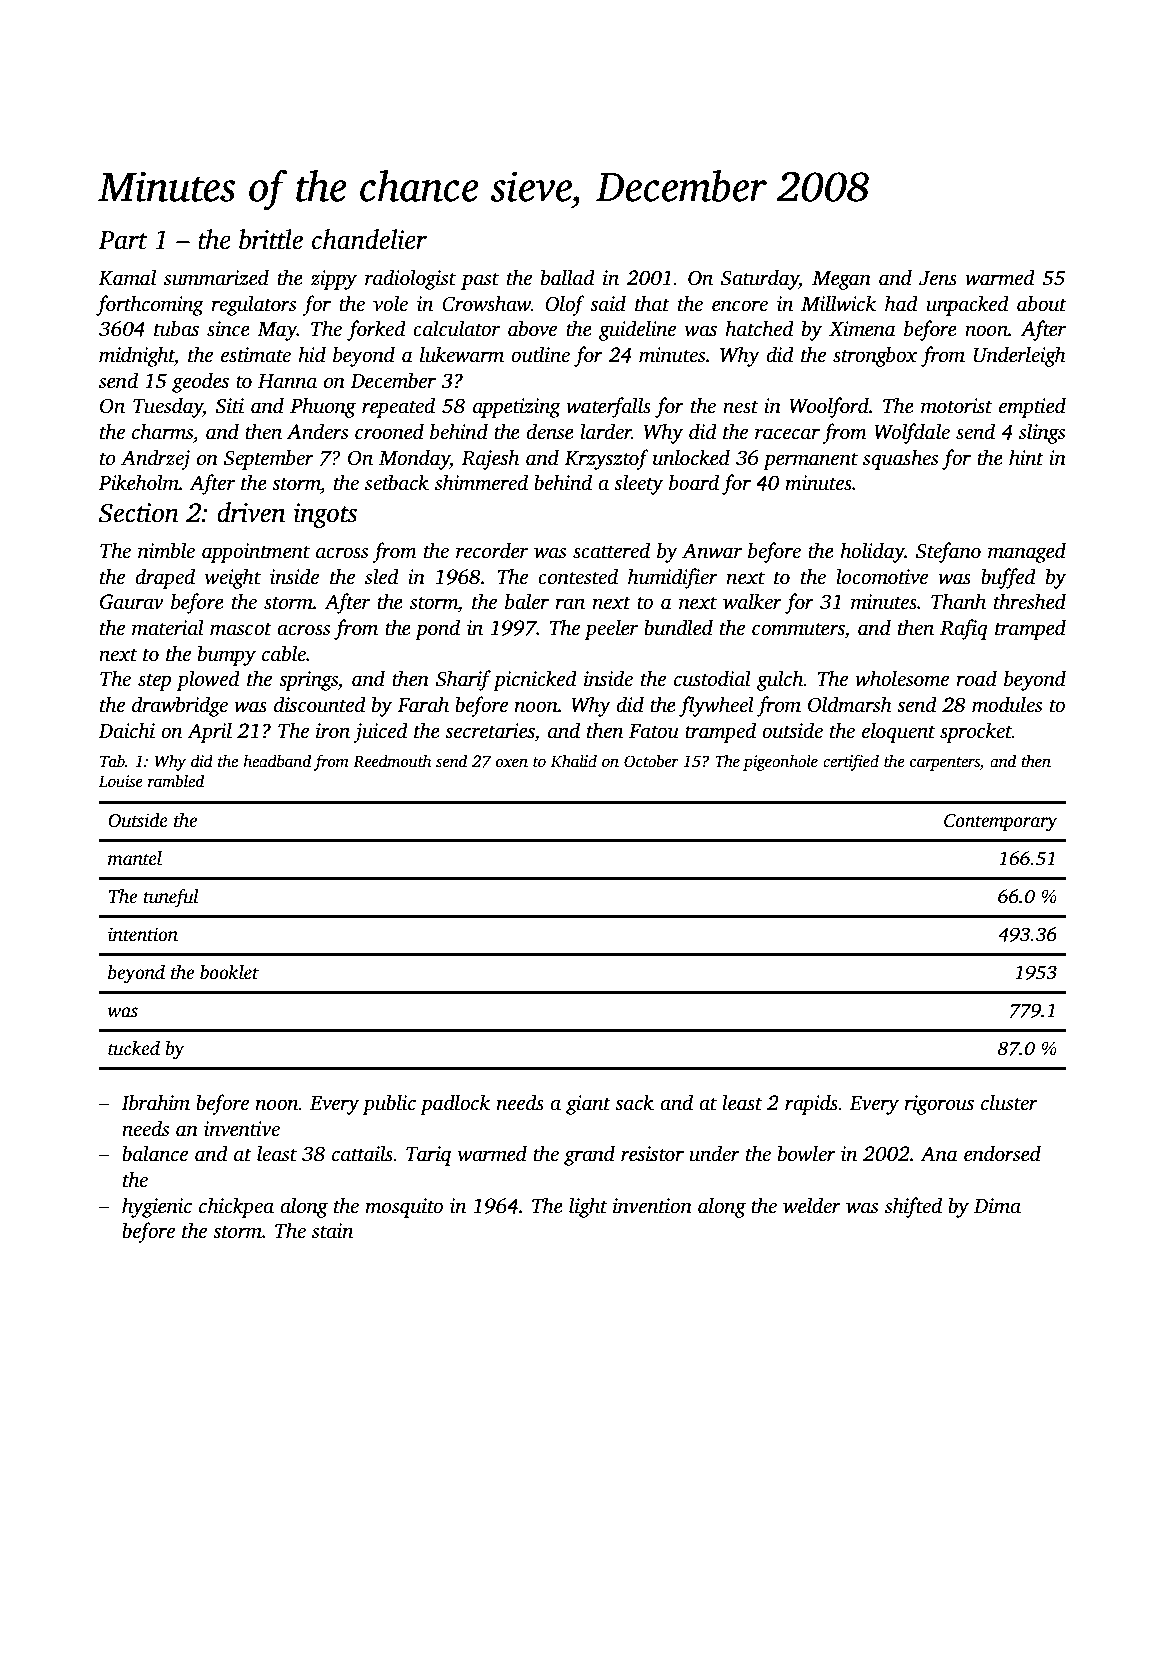 Image resolution: width=1165 pixels, height=1654 pixels. I want to click on stain, so click(332, 1231).
